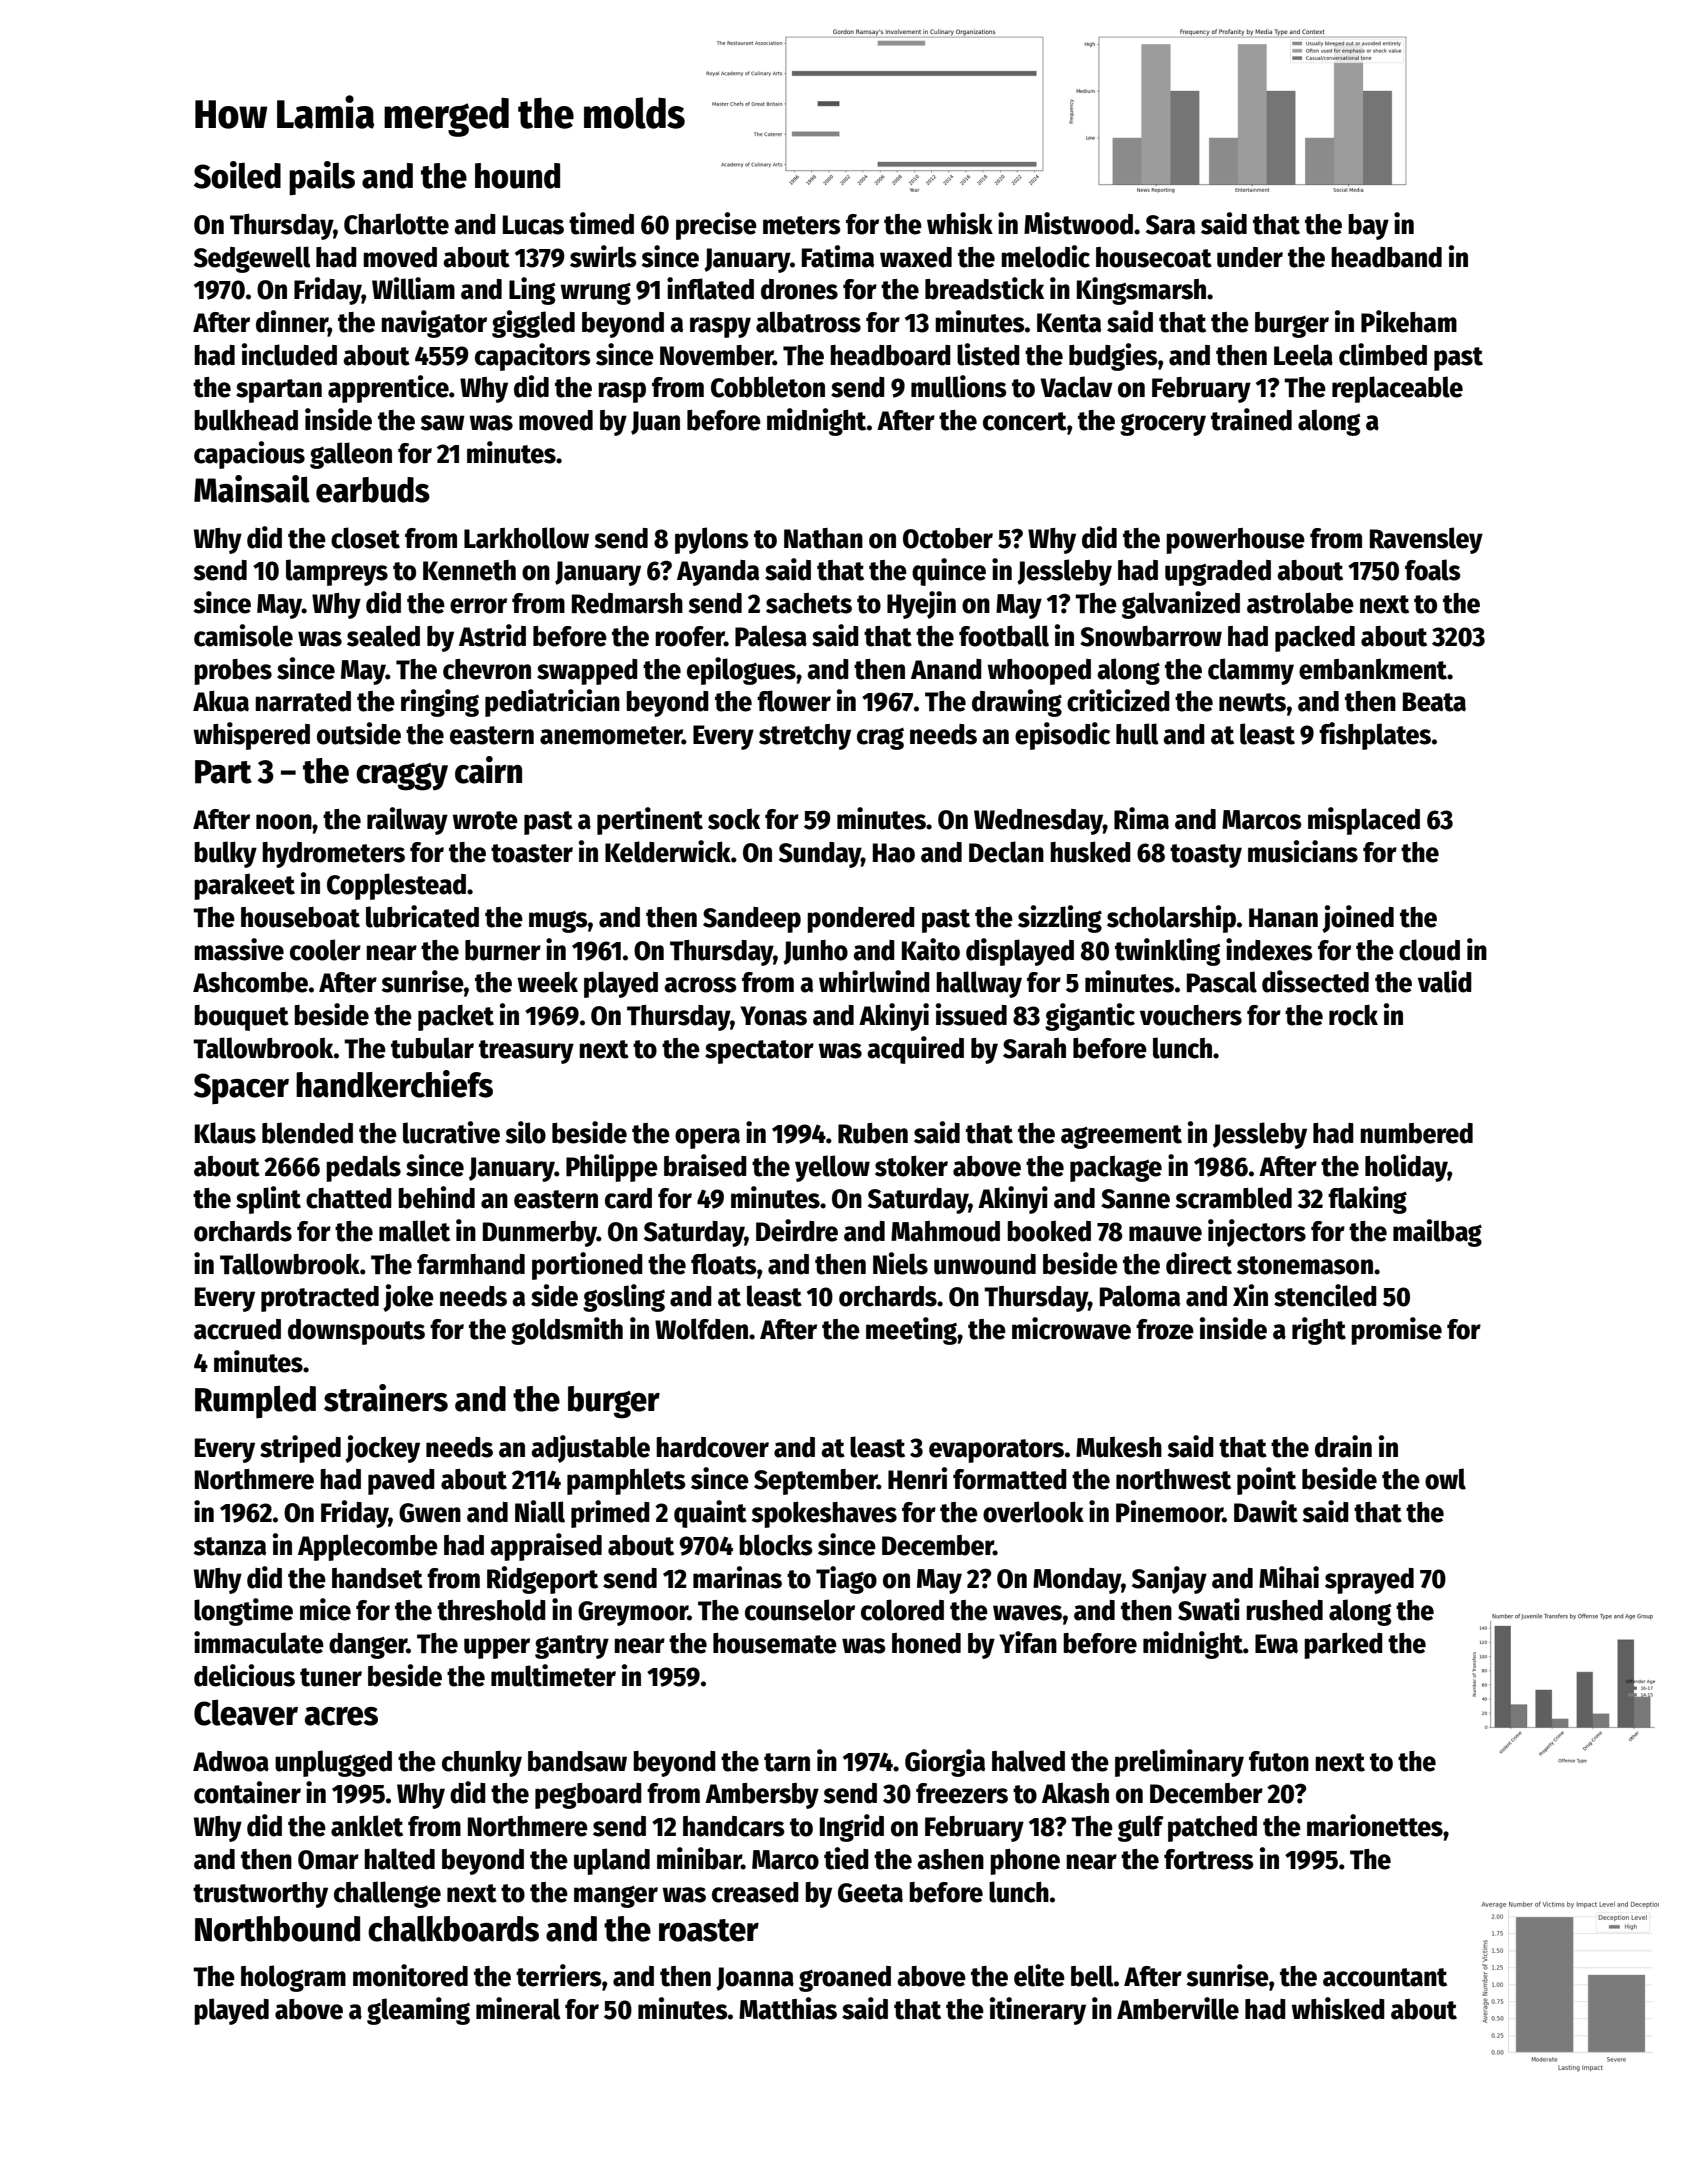 The image size is (1683, 2178). I want to click on massive, so click(239, 949).
